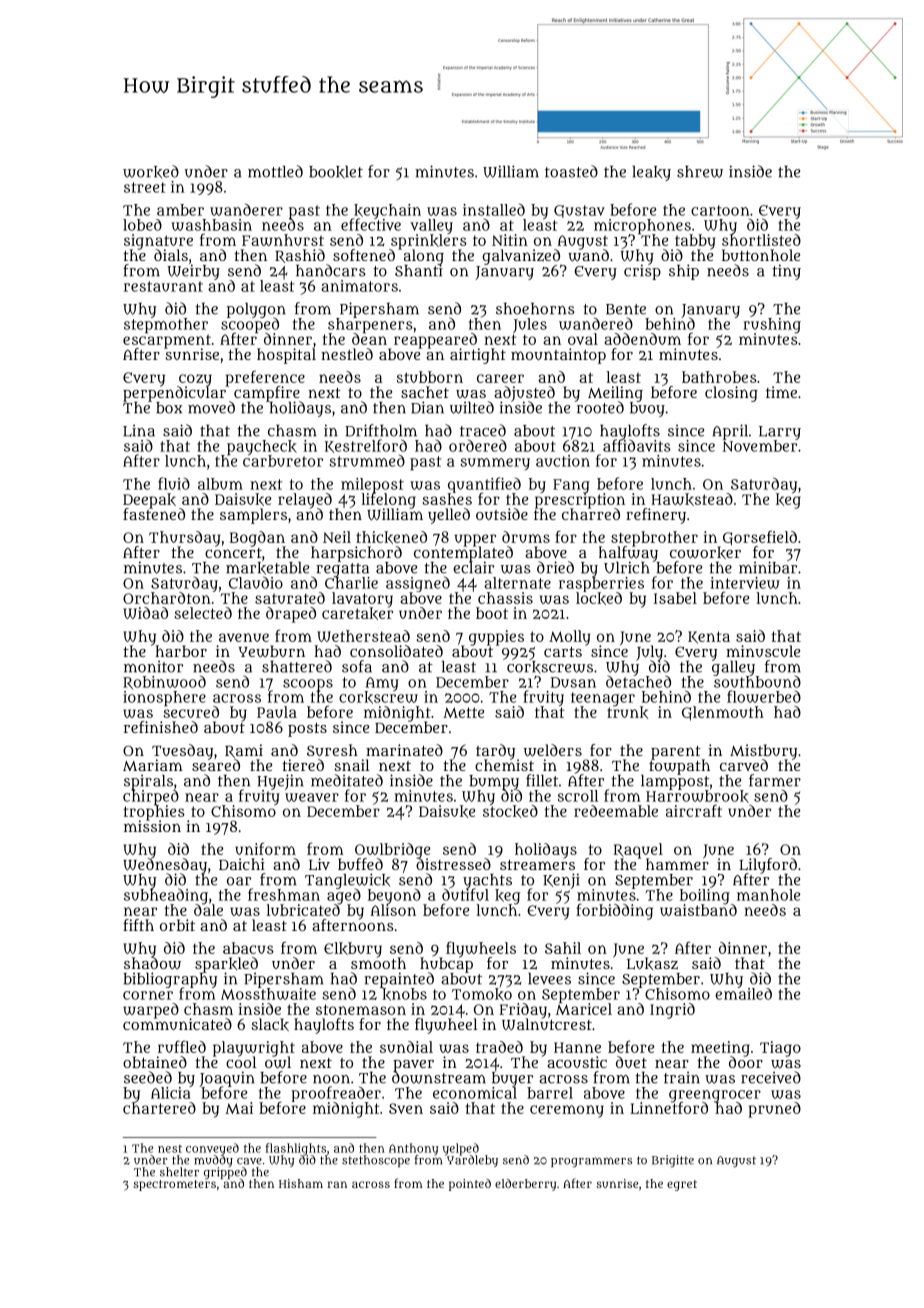  Describe the element at coordinates (494, 782) in the image. I see `bumpy` at that location.
